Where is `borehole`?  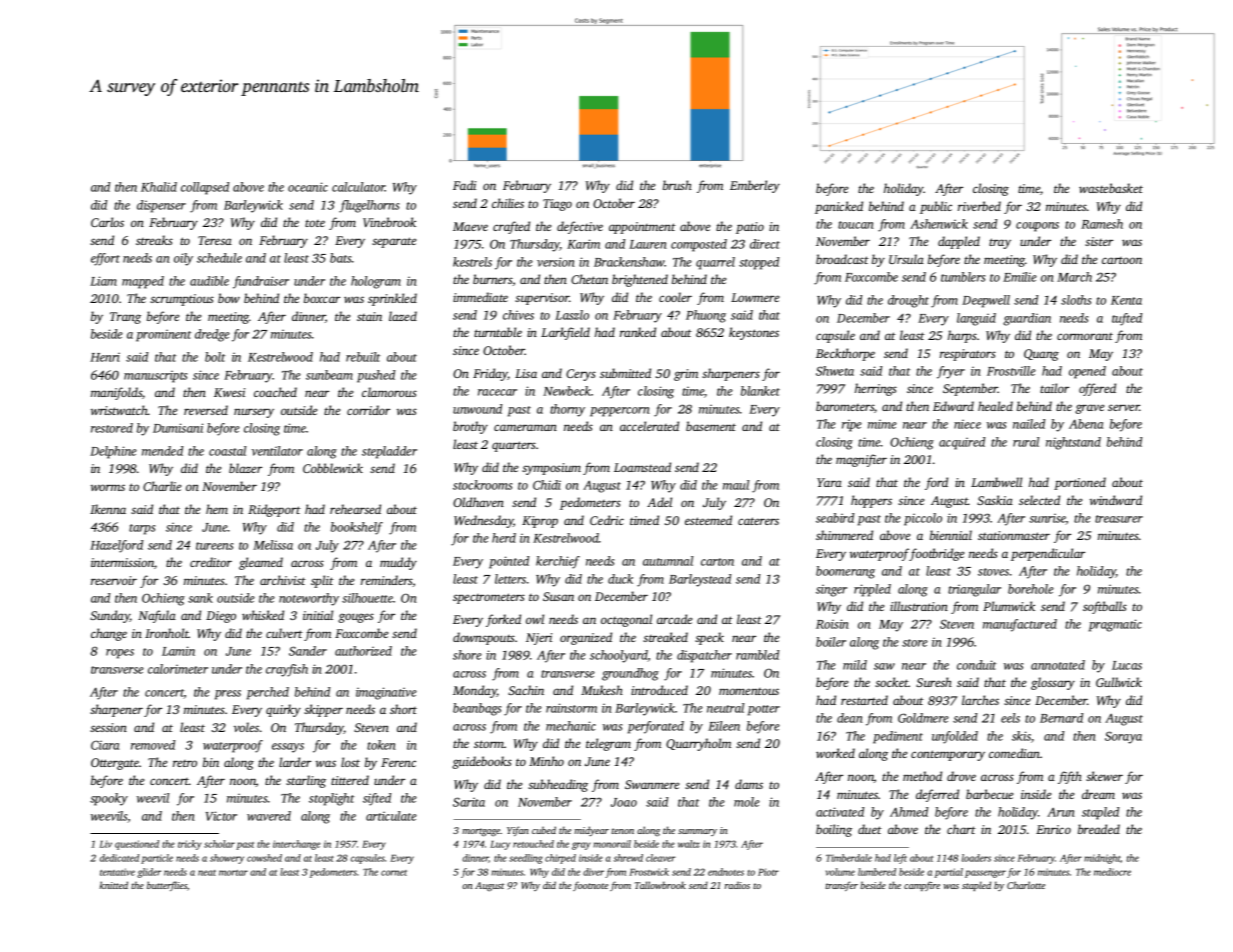 borehole is located at coordinates (1031, 589).
